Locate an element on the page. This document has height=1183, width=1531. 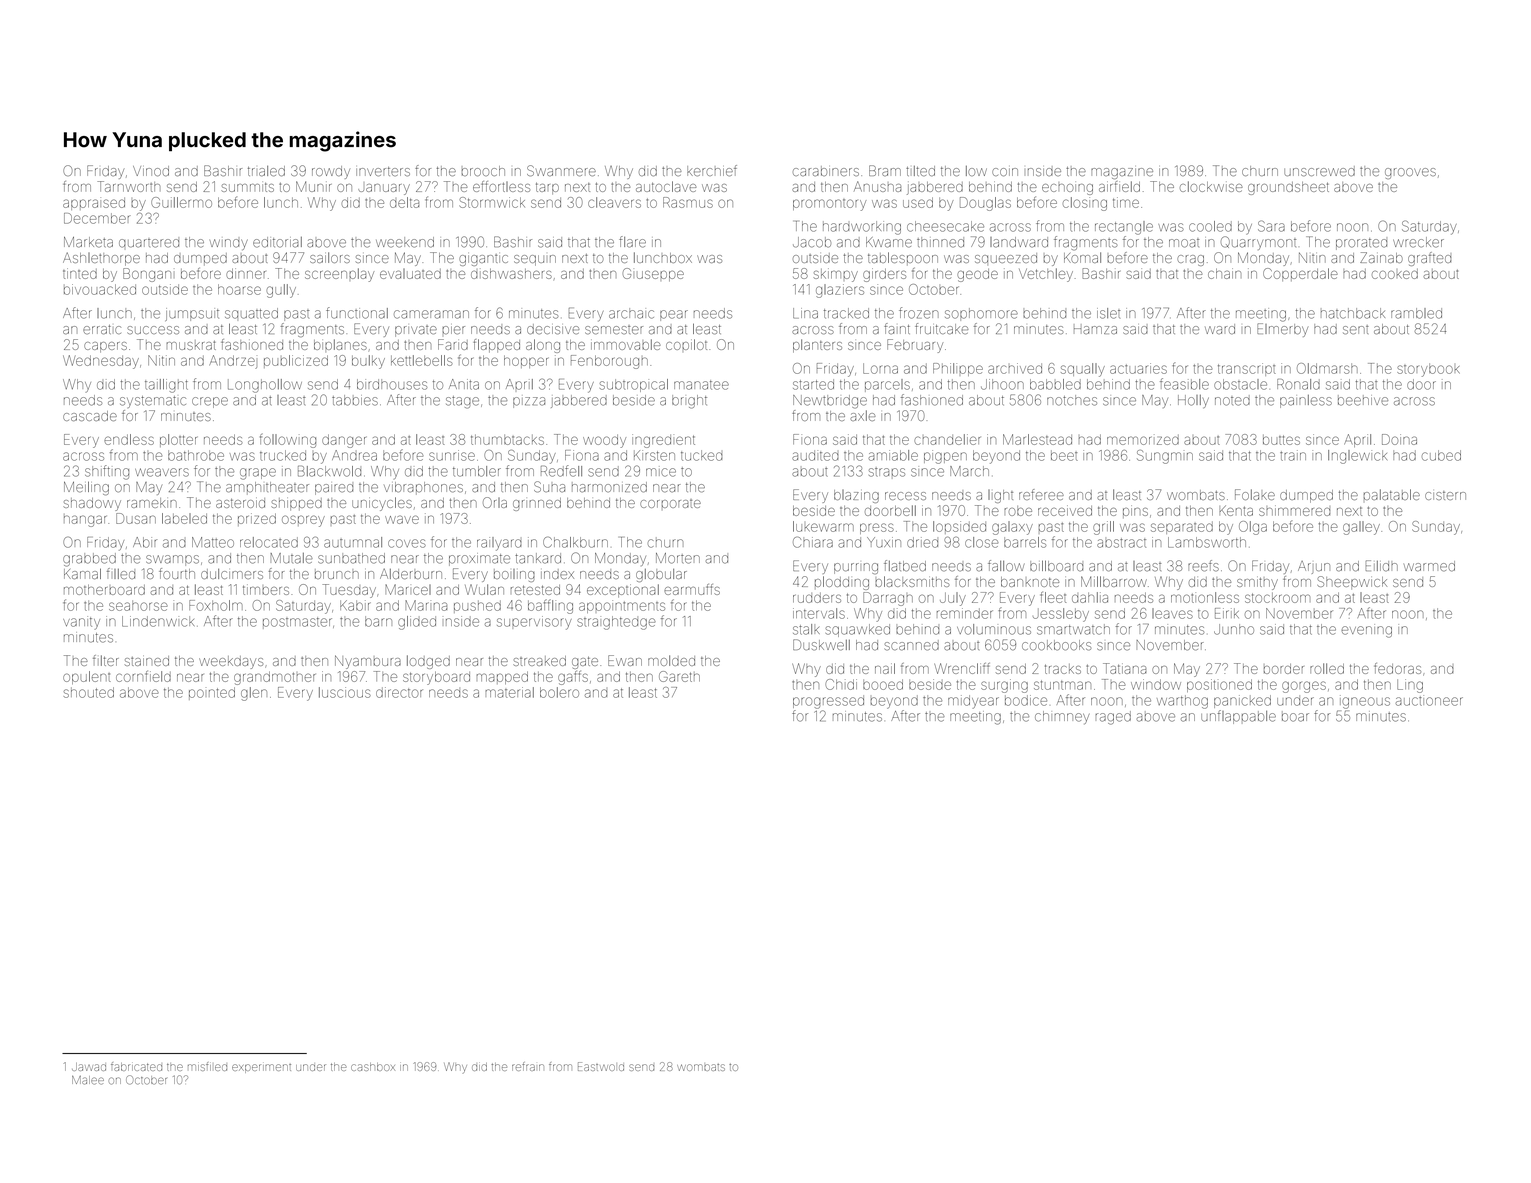
shimmered is located at coordinates (1294, 510).
